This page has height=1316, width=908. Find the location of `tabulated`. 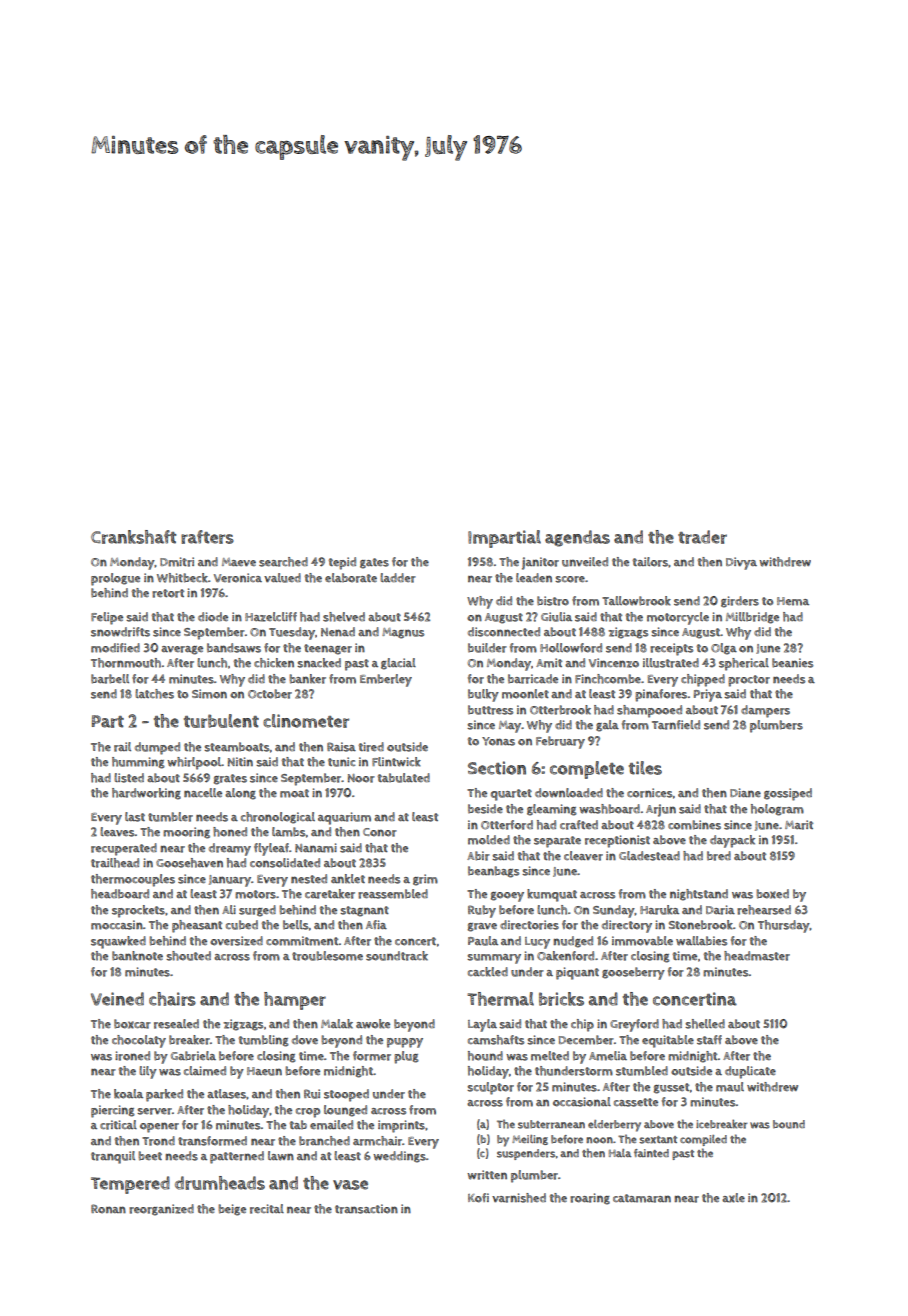

tabulated is located at coordinates (404, 778).
